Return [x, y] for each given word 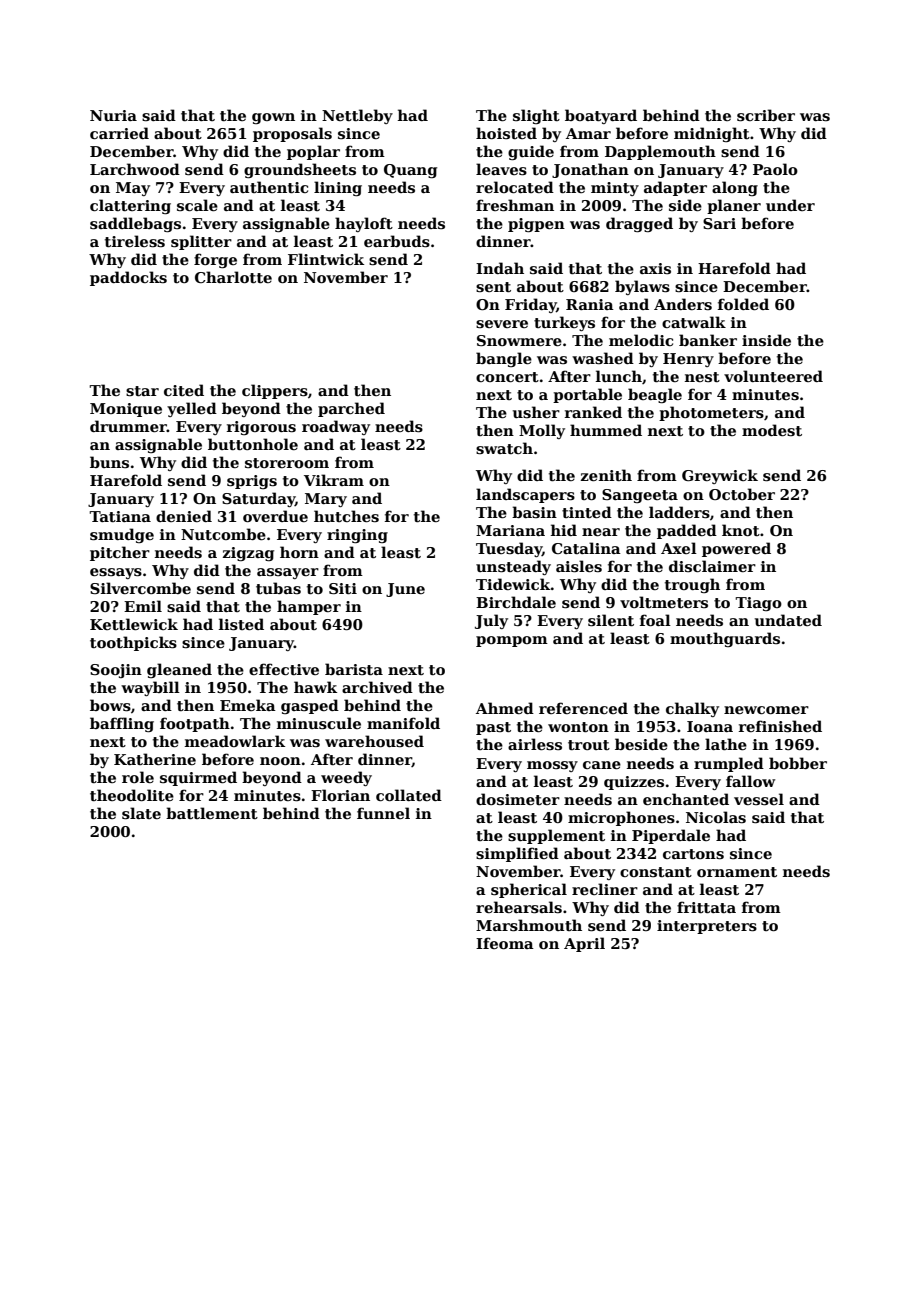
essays [116, 573]
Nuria [113, 115]
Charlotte [233, 277]
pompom [512, 641]
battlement [212, 813]
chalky [692, 709]
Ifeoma [505, 943]
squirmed [198, 778]
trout [589, 745]
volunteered [773, 376]
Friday [531, 305]
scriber [766, 115]
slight [536, 116]
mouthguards [725, 639]
